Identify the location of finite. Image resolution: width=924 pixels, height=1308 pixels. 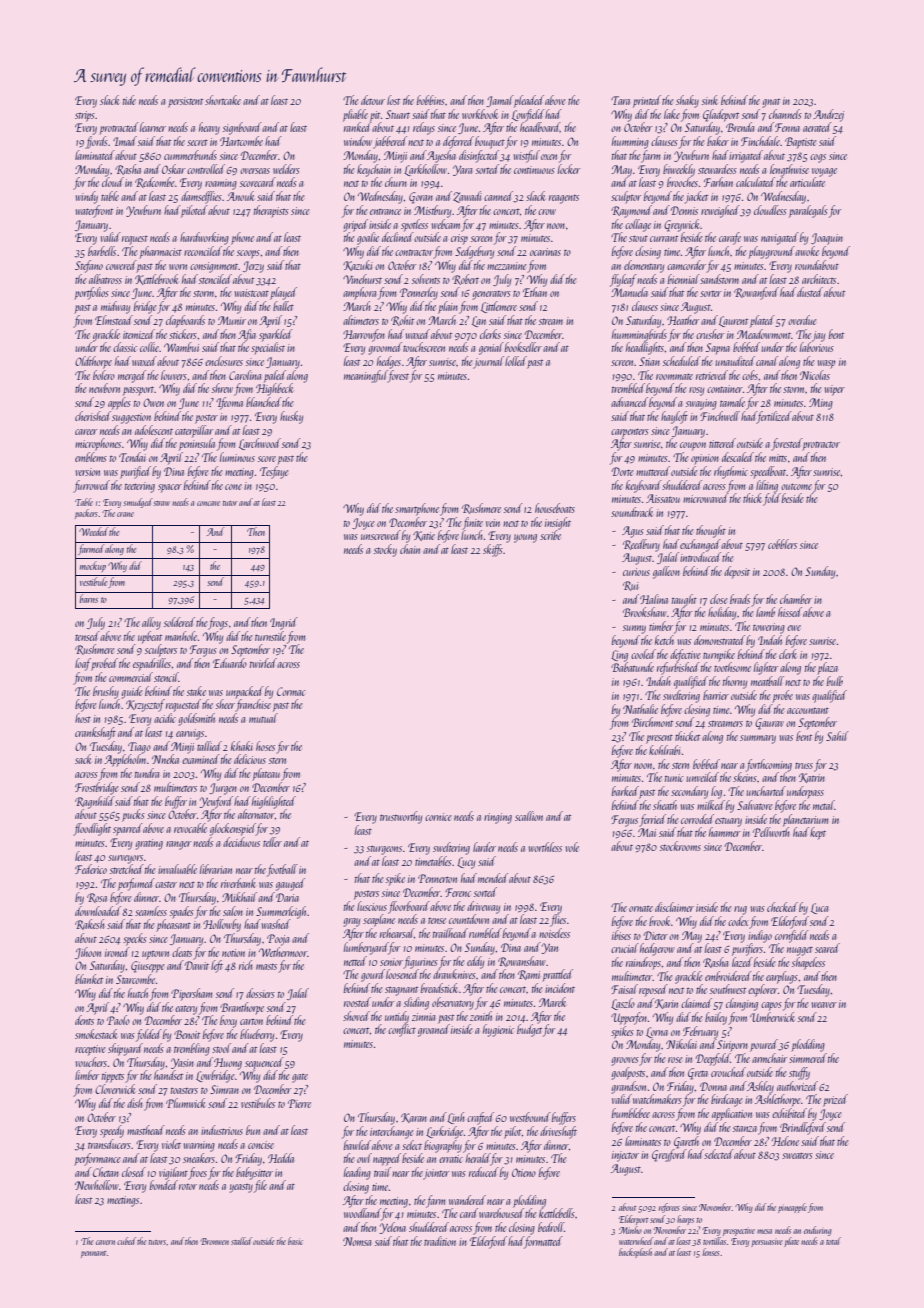
(472, 523).
